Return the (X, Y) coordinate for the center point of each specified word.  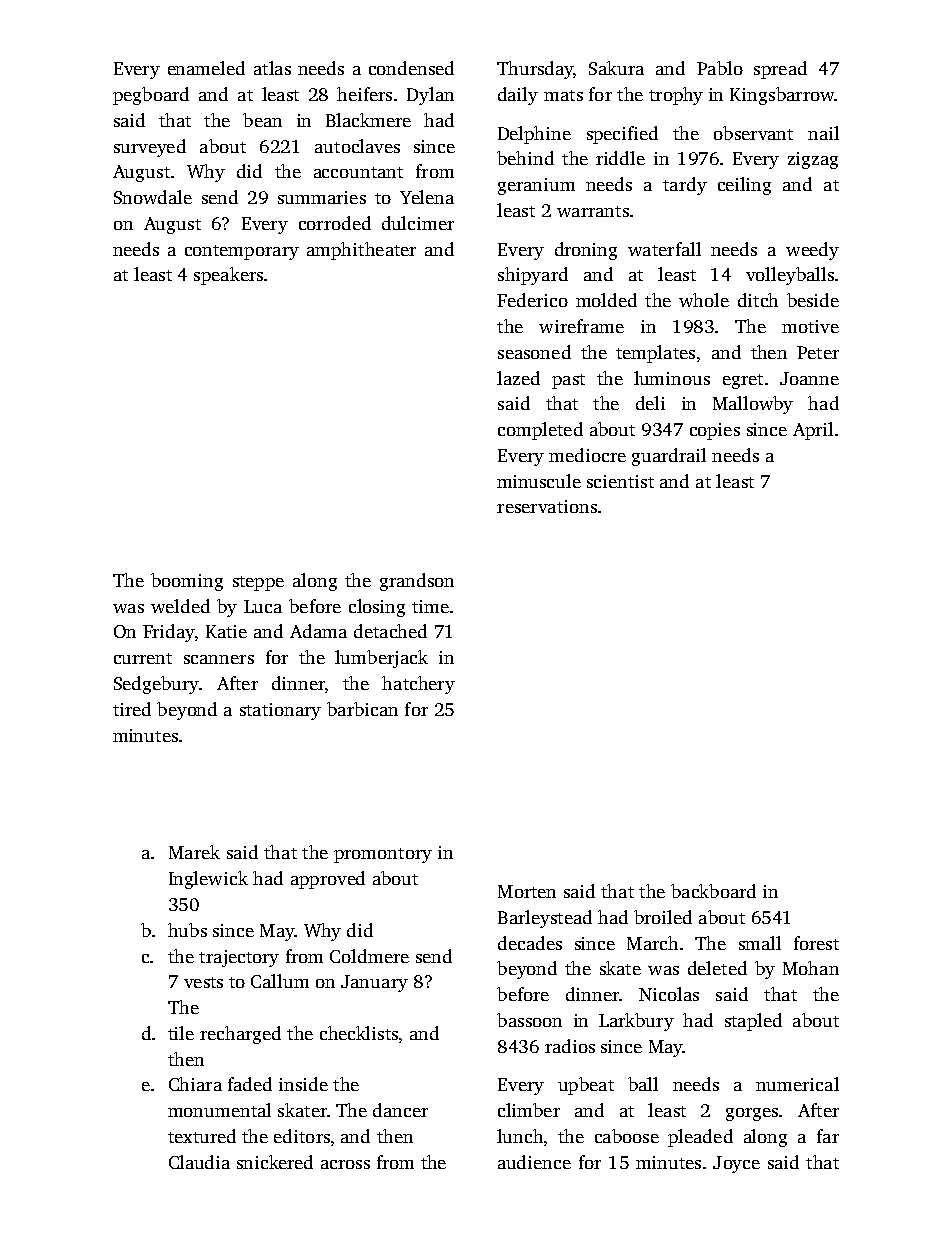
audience (534, 1162)
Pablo (720, 68)
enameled (206, 68)
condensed (411, 68)
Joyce (736, 1164)
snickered (275, 1162)
